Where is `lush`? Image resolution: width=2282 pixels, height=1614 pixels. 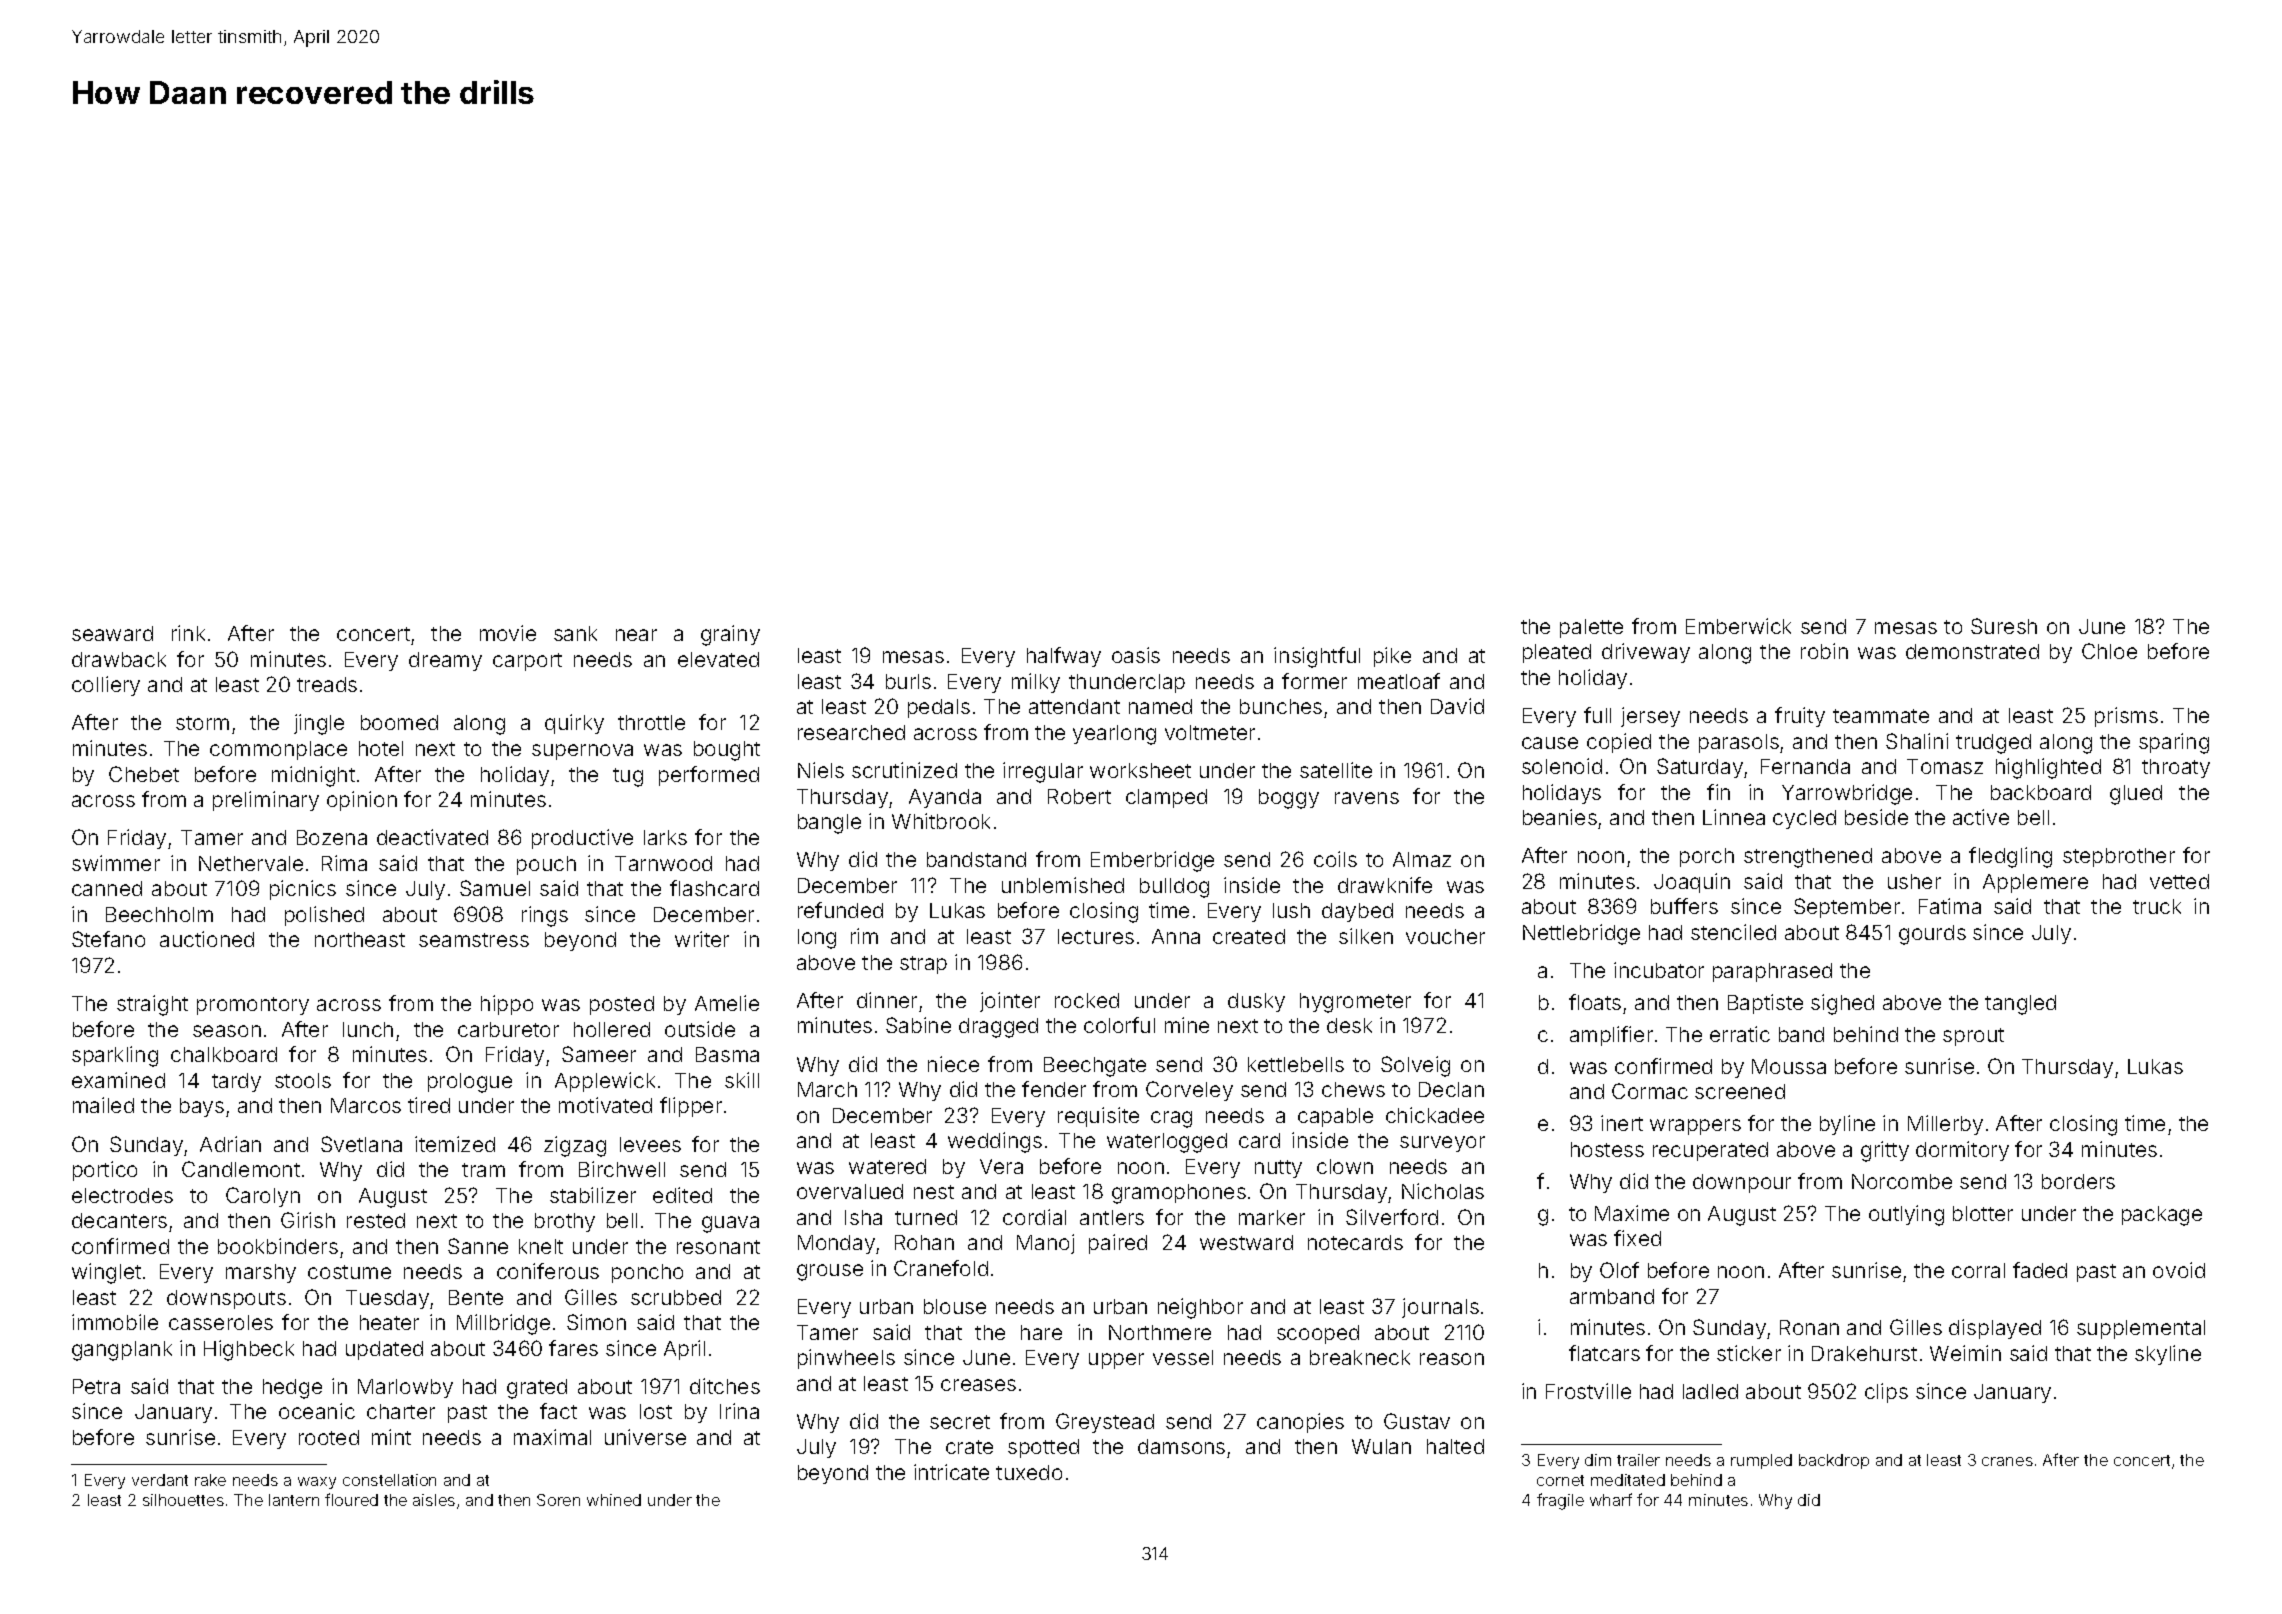 lush is located at coordinates (1291, 910).
